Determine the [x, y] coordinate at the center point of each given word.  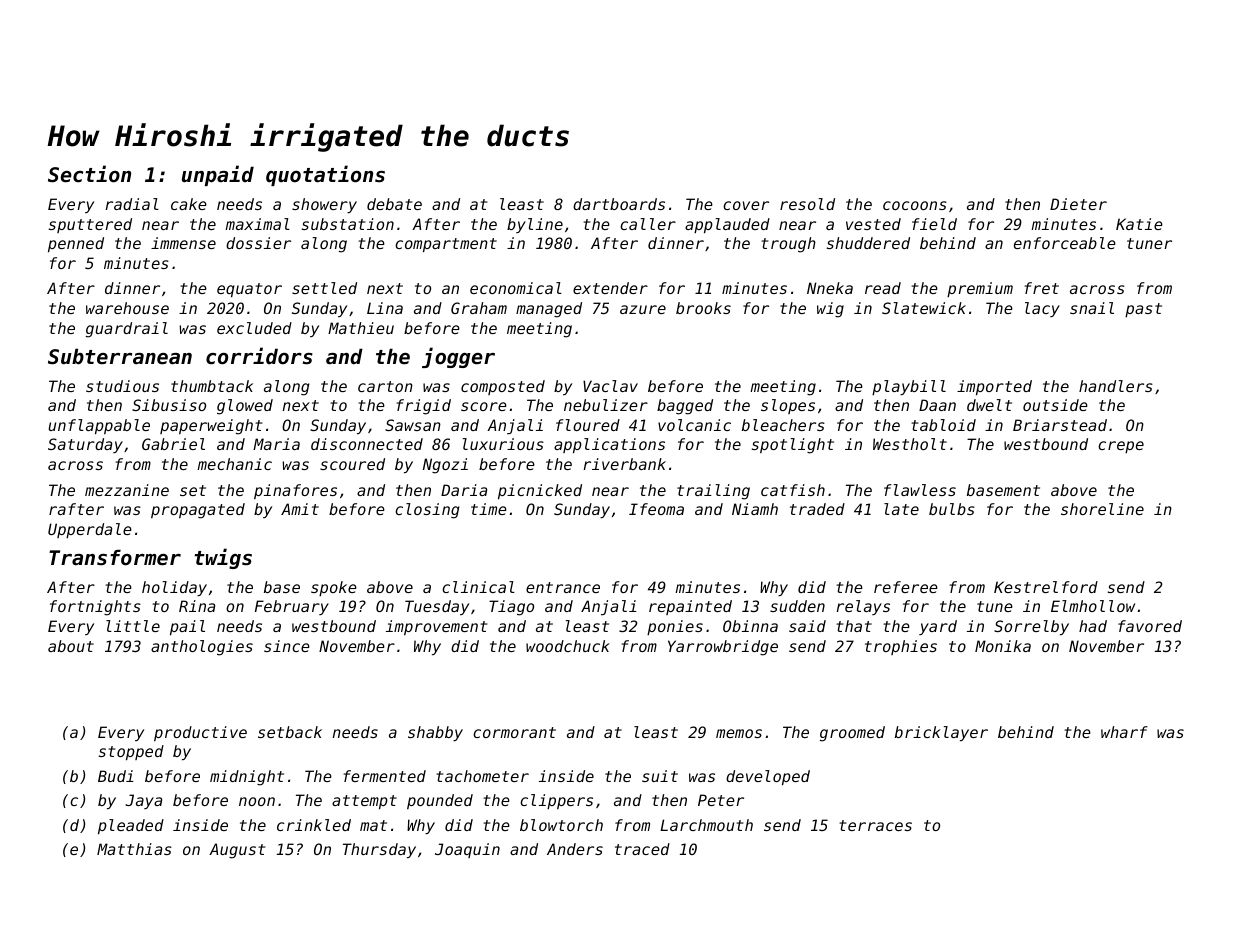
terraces [875, 825]
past [1143, 310]
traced [642, 849]
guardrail [127, 330]
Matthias [134, 849]
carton [385, 386]
